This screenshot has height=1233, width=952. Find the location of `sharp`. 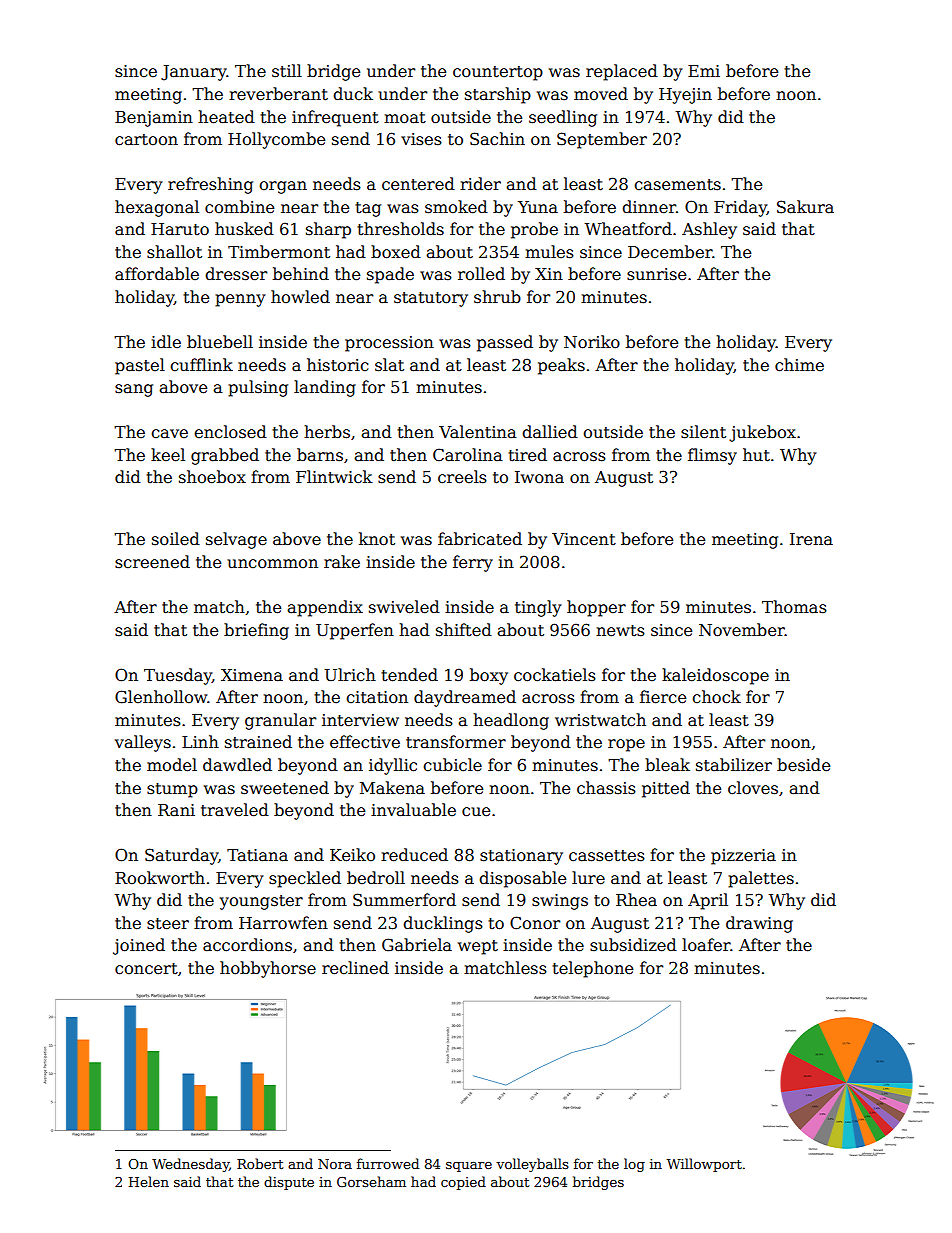

sharp is located at coordinates (328, 230).
